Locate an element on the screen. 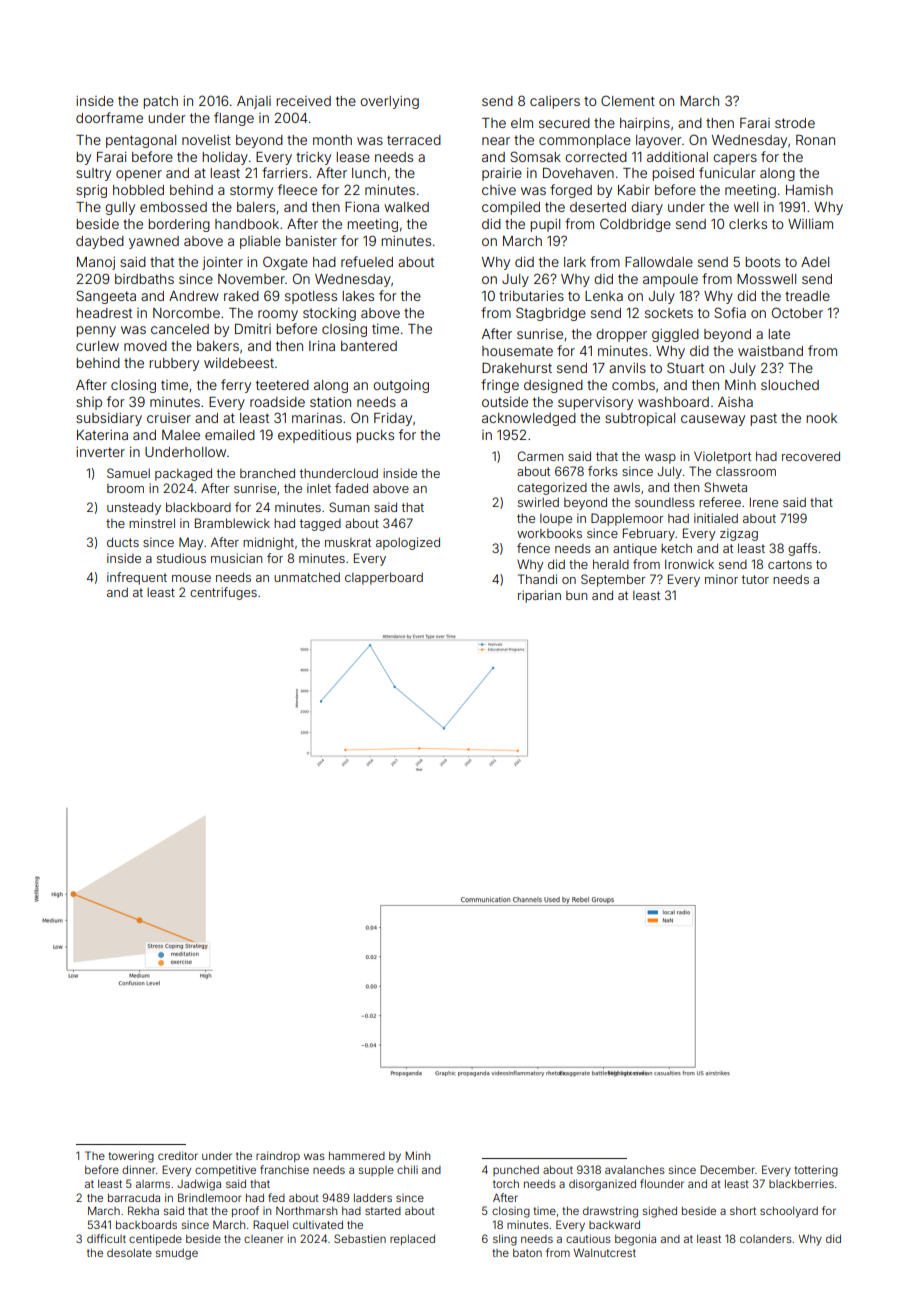 This screenshot has width=924, height=1308. hammered is located at coordinates (357, 1156).
